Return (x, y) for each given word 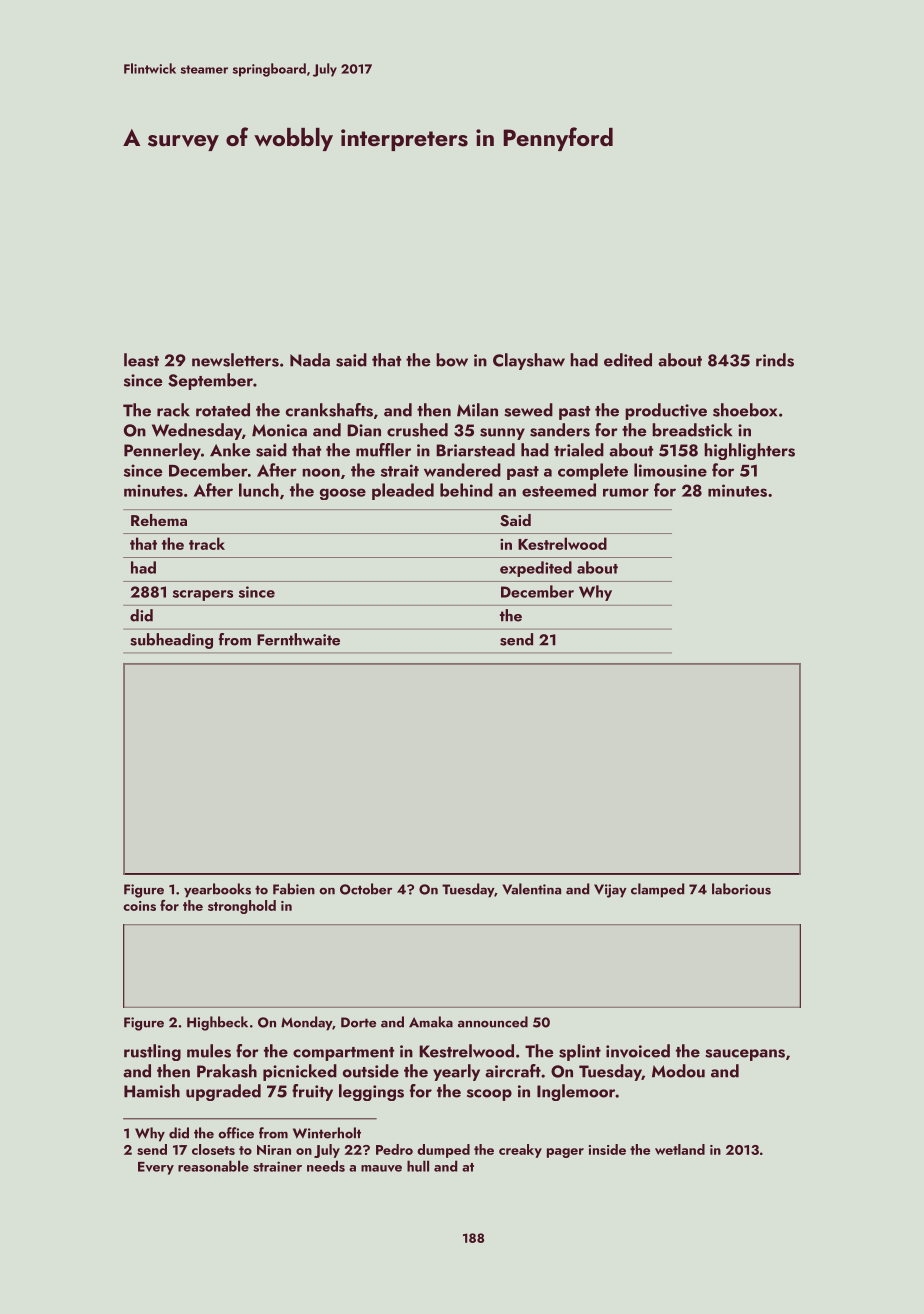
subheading (171, 641)
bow (452, 360)
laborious (741, 889)
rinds (775, 360)
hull (418, 1166)
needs (326, 1166)
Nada (310, 360)
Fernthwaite (298, 639)
